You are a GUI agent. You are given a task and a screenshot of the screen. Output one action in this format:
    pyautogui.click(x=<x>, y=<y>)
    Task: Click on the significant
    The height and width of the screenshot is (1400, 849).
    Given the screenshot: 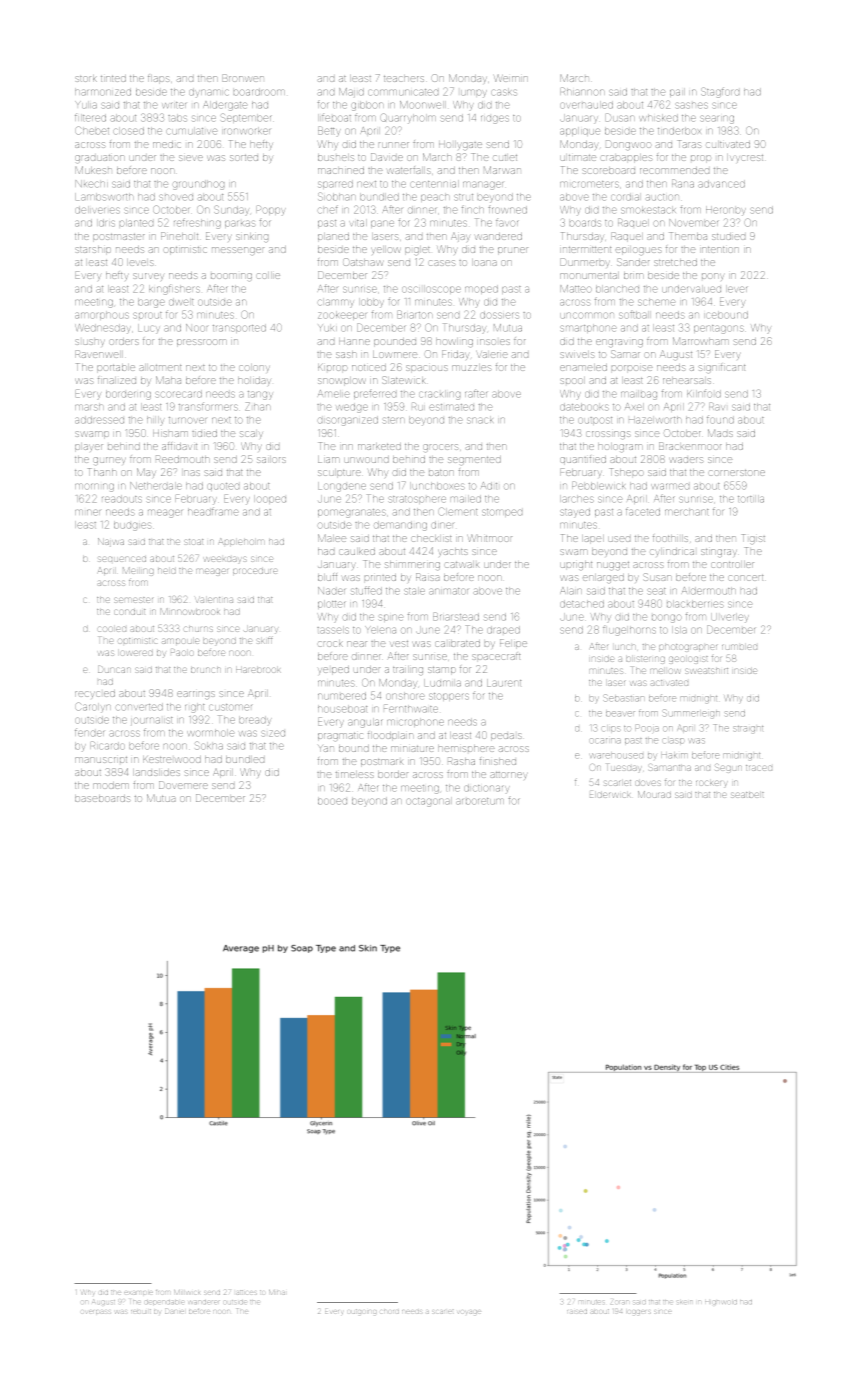 What is the action you would take?
    pyautogui.click(x=721, y=368)
